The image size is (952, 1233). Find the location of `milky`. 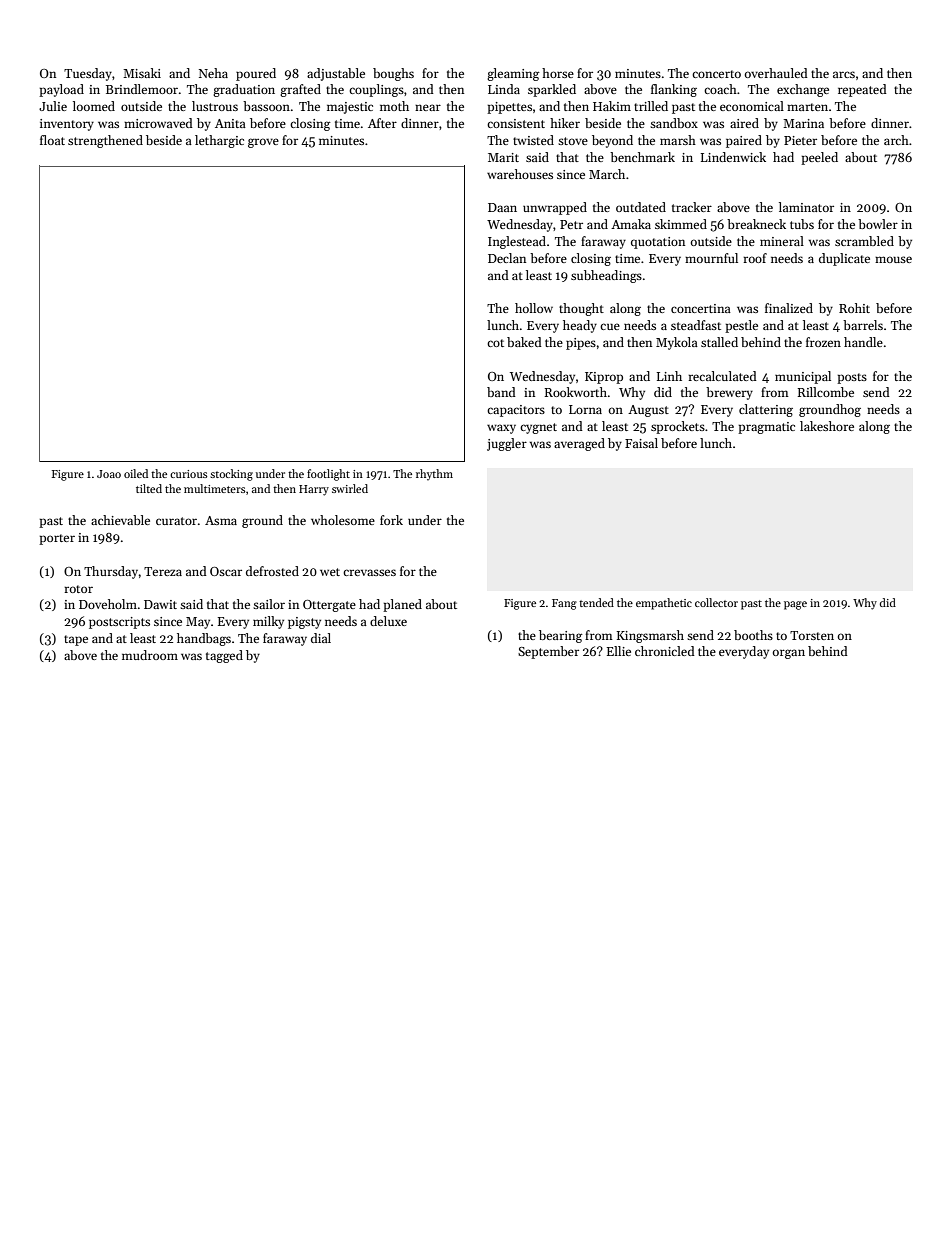

milky is located at coordinates (268, 622).
